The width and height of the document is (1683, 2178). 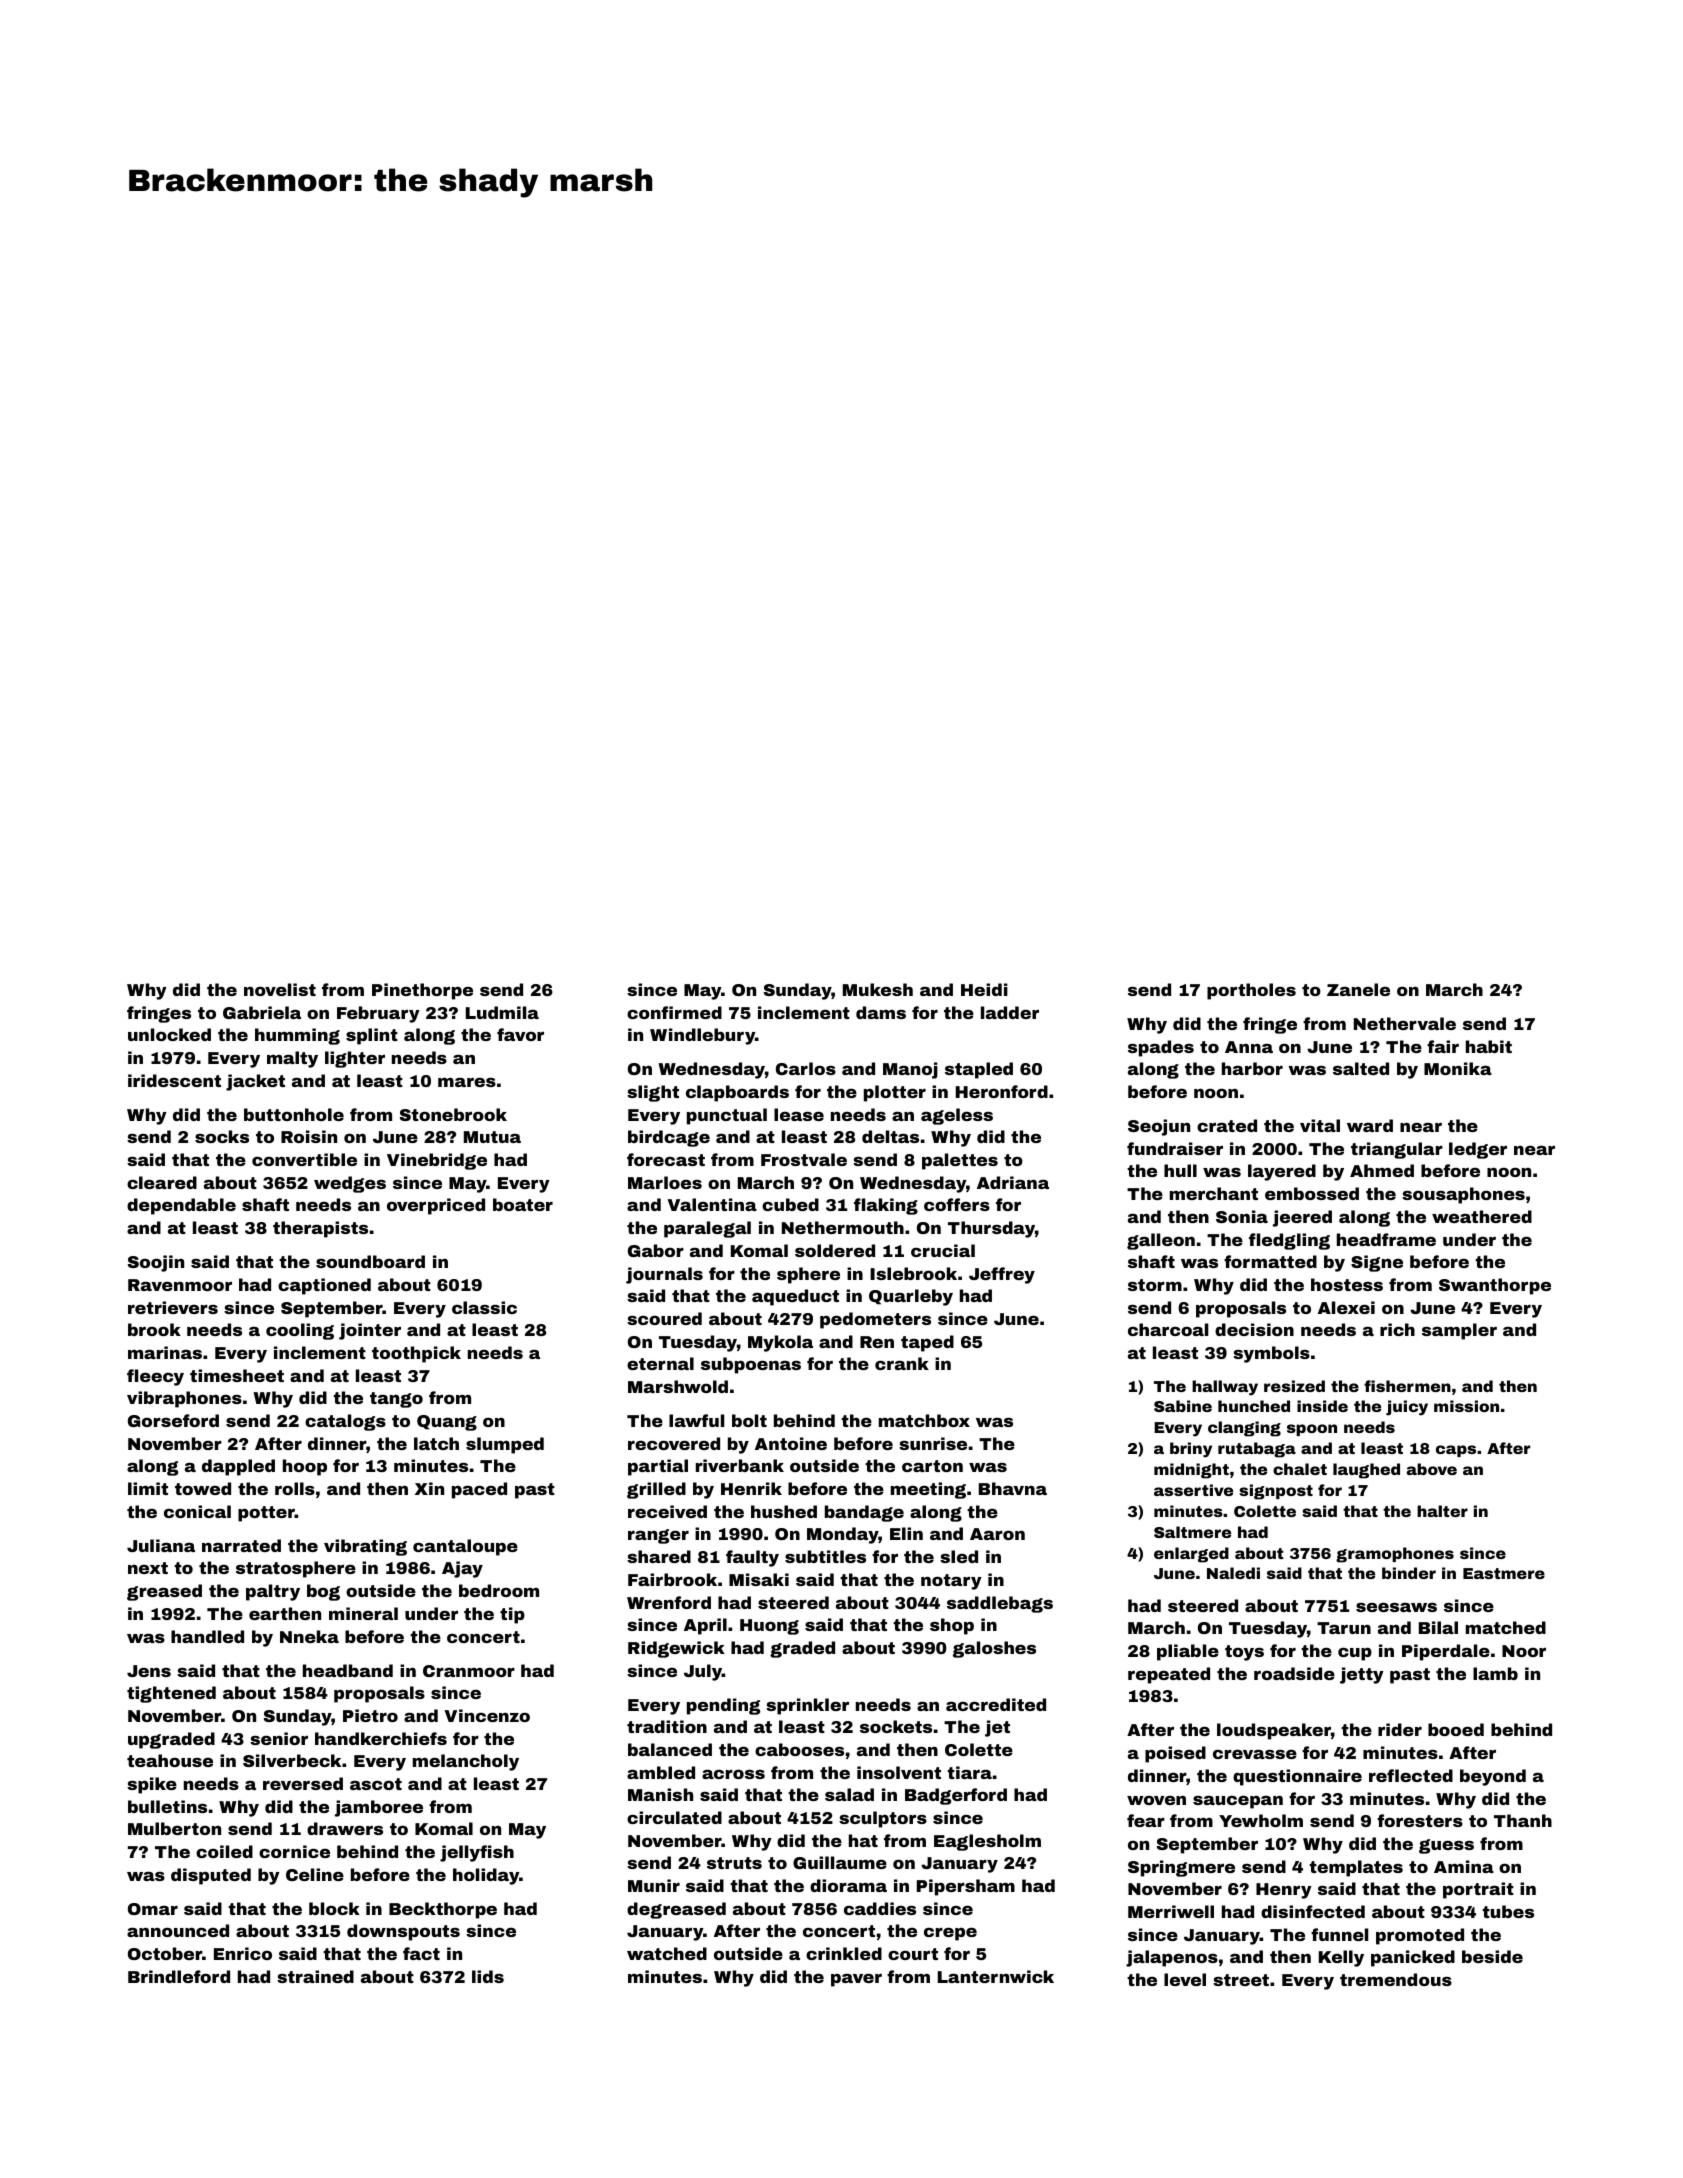 What do you see at coordinates (667, 1953) in the document?
I see `watched` at bounding box center [667, 1953].
